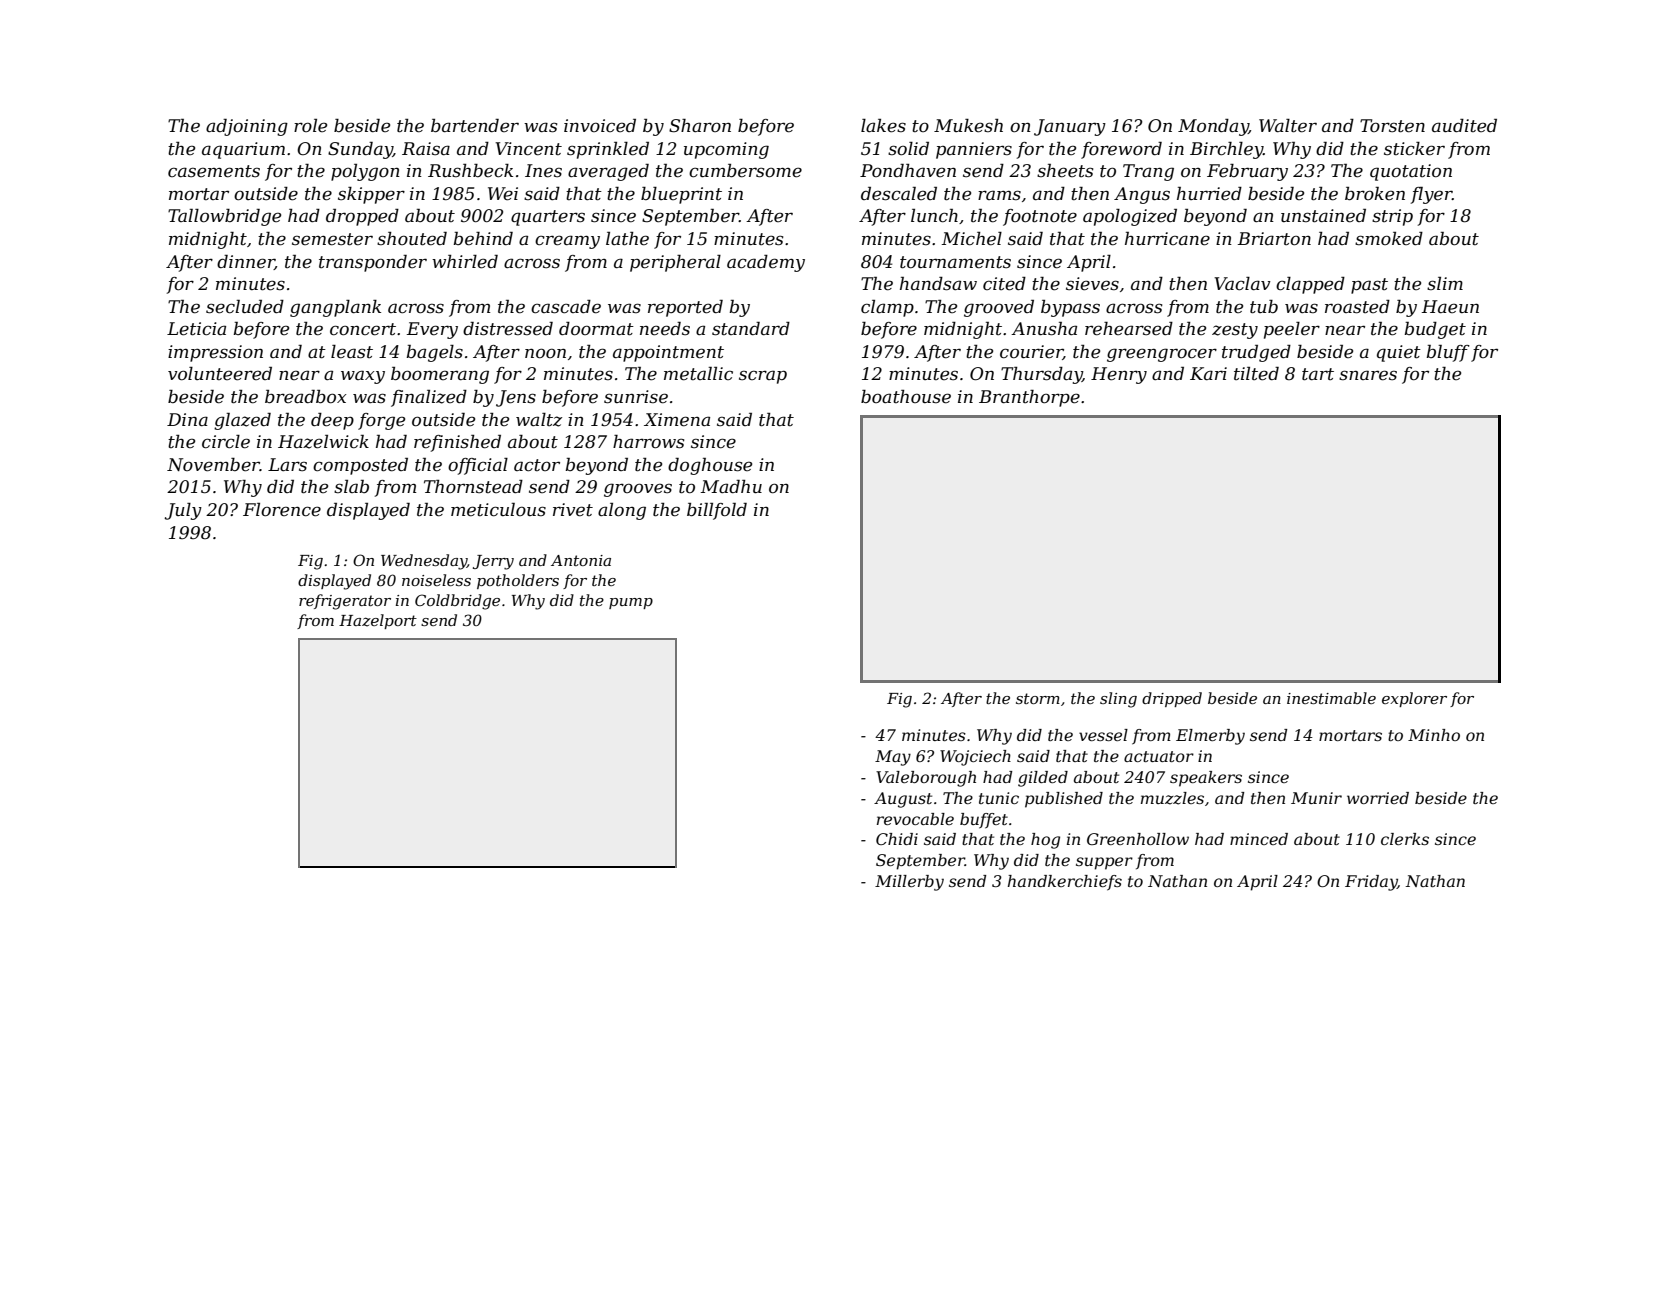 The width and height of the screenshot is (1668, 1289). Describe the element at coordinates (681, 195) in the screenshot. I see `blueprint` at that location.
